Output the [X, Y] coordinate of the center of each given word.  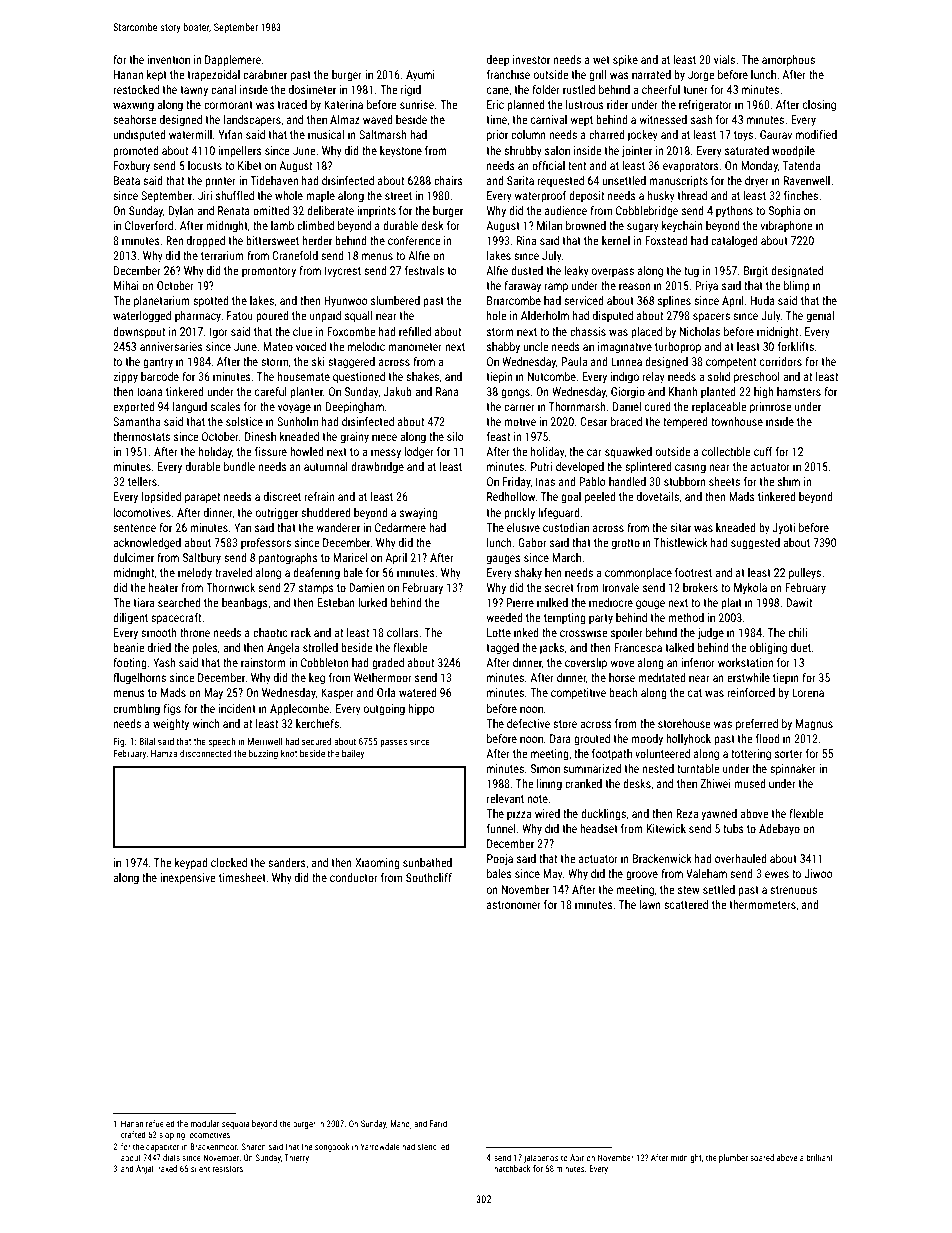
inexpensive [188, 879]
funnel [501, 828]
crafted [133, 1134]
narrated [651, 74]
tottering [751, 755]
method [686, 617]
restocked [136, 89]
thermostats [141, 436]
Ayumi [420, 76]
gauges [504, 560]
